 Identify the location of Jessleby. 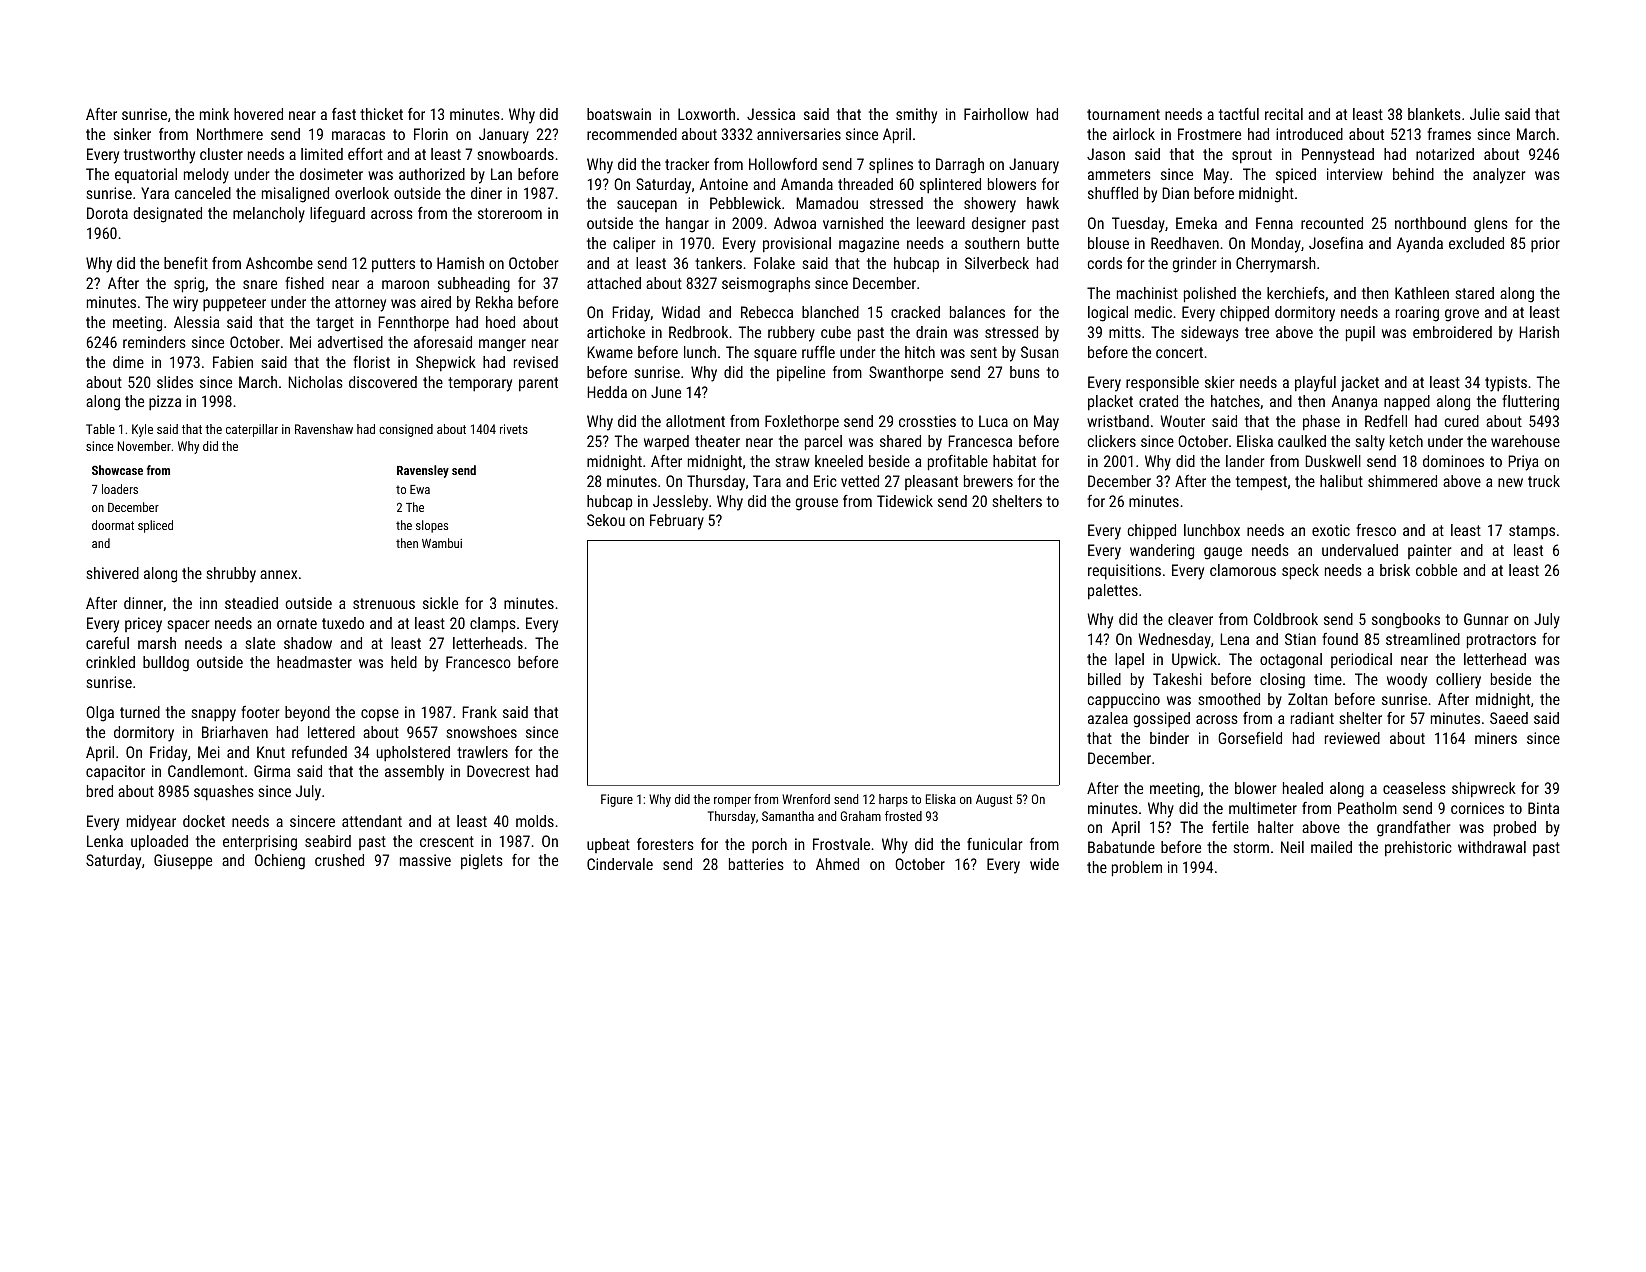
(680, 503).
